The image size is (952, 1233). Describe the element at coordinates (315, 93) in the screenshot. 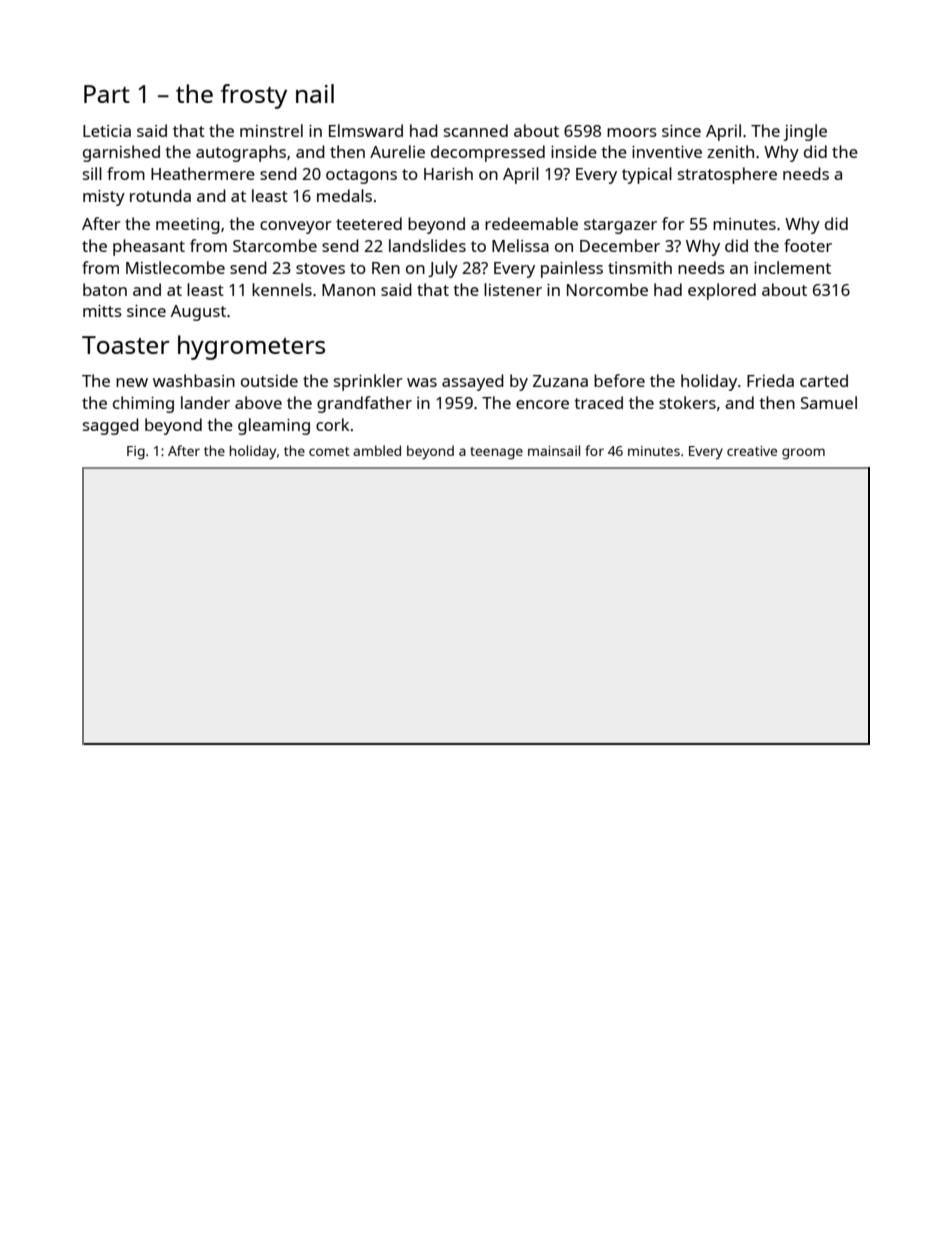

I see `nail` at that location.
